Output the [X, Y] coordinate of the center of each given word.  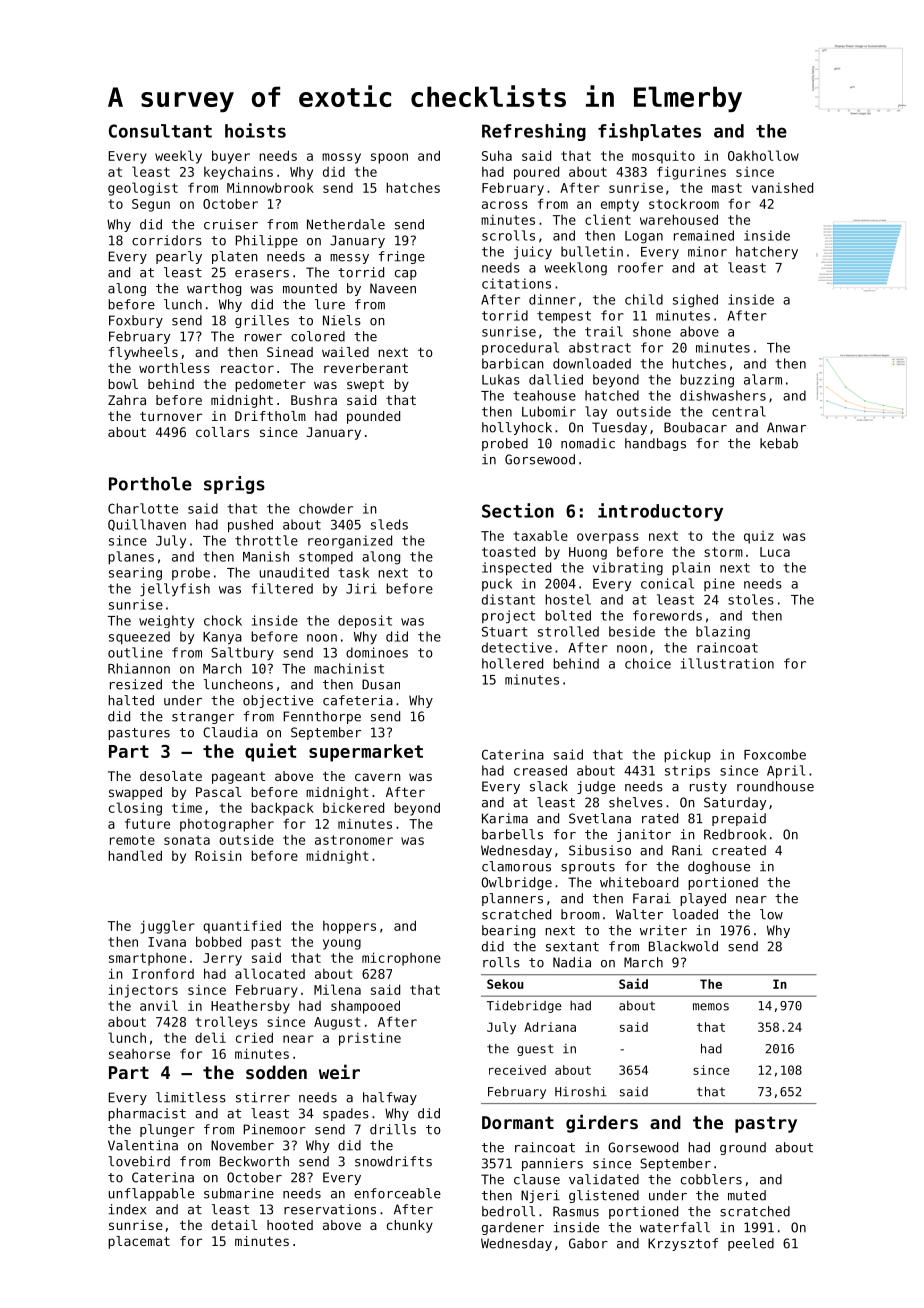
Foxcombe [775, 754]
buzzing [707, 381]
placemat [139, 1242]
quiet [270, 752]
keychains [238, 173]
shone [652, 331]
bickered [353, 807]
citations [516, 283]
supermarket [366, 753]
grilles [262, 321]
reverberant [366, 368]
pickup [687, 755]
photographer [227, 825]
